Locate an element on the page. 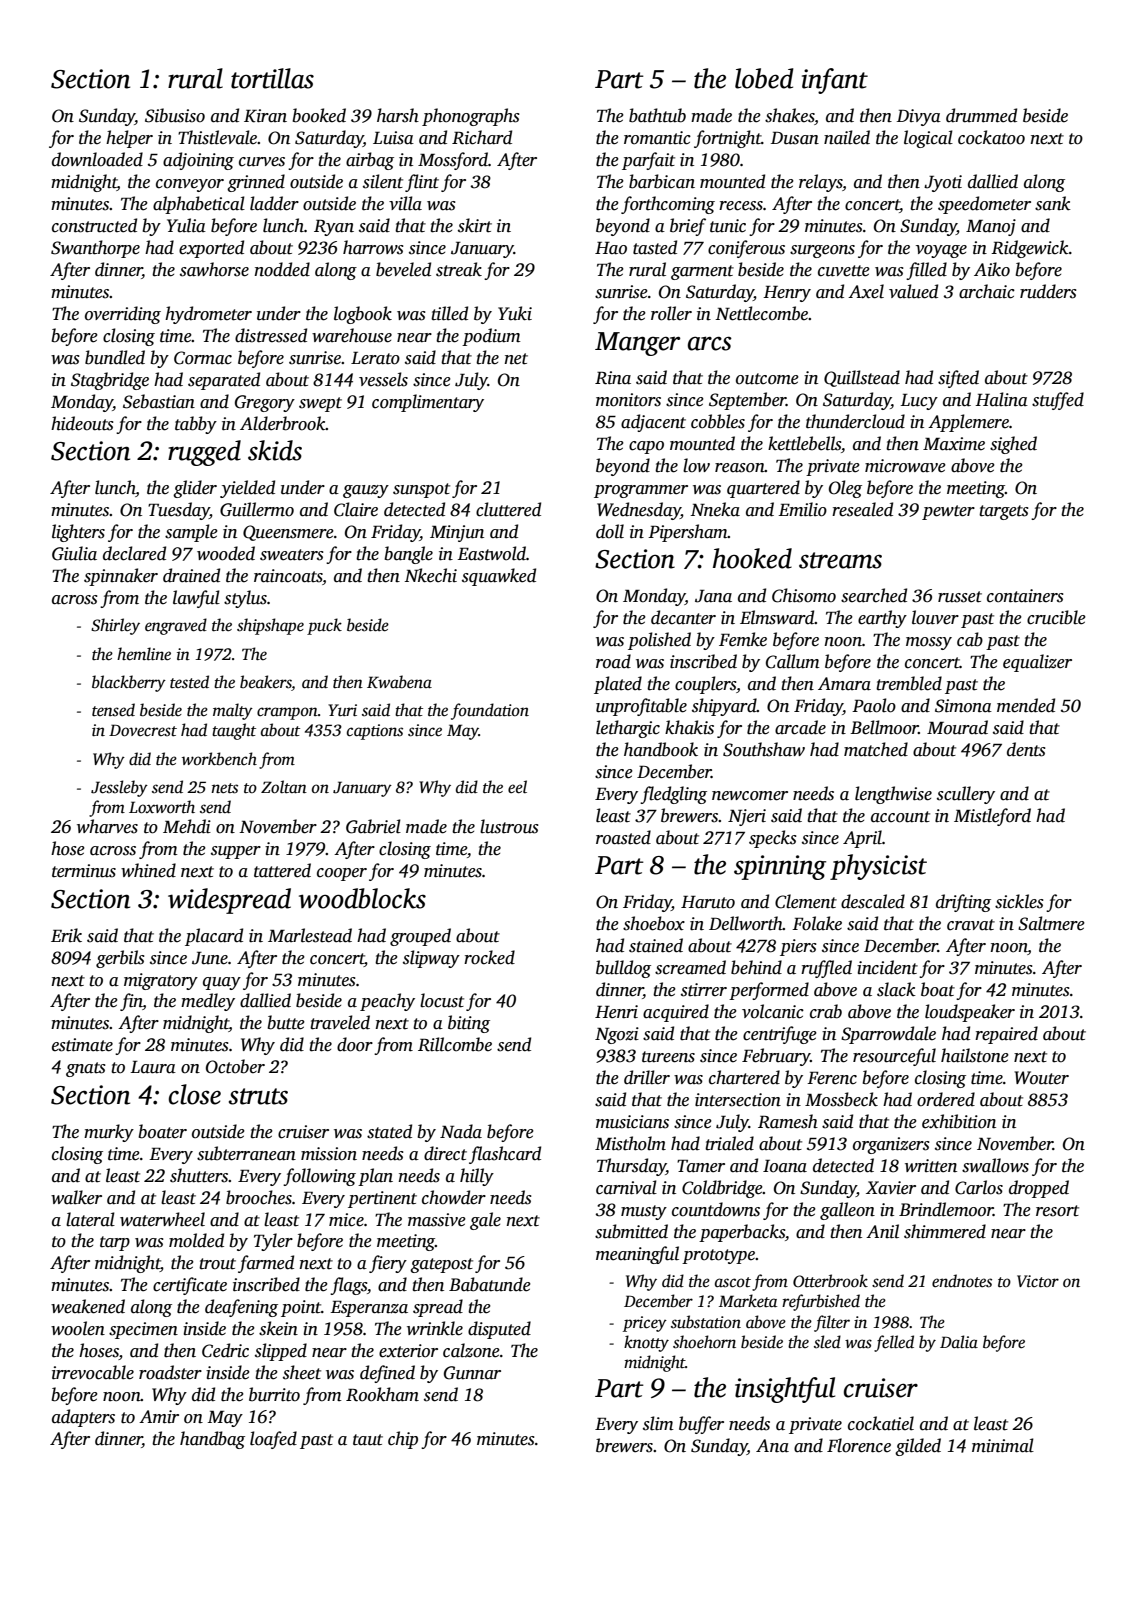 The image size is (1138, 1610). Shirley is located at coordinates (115, 626).
